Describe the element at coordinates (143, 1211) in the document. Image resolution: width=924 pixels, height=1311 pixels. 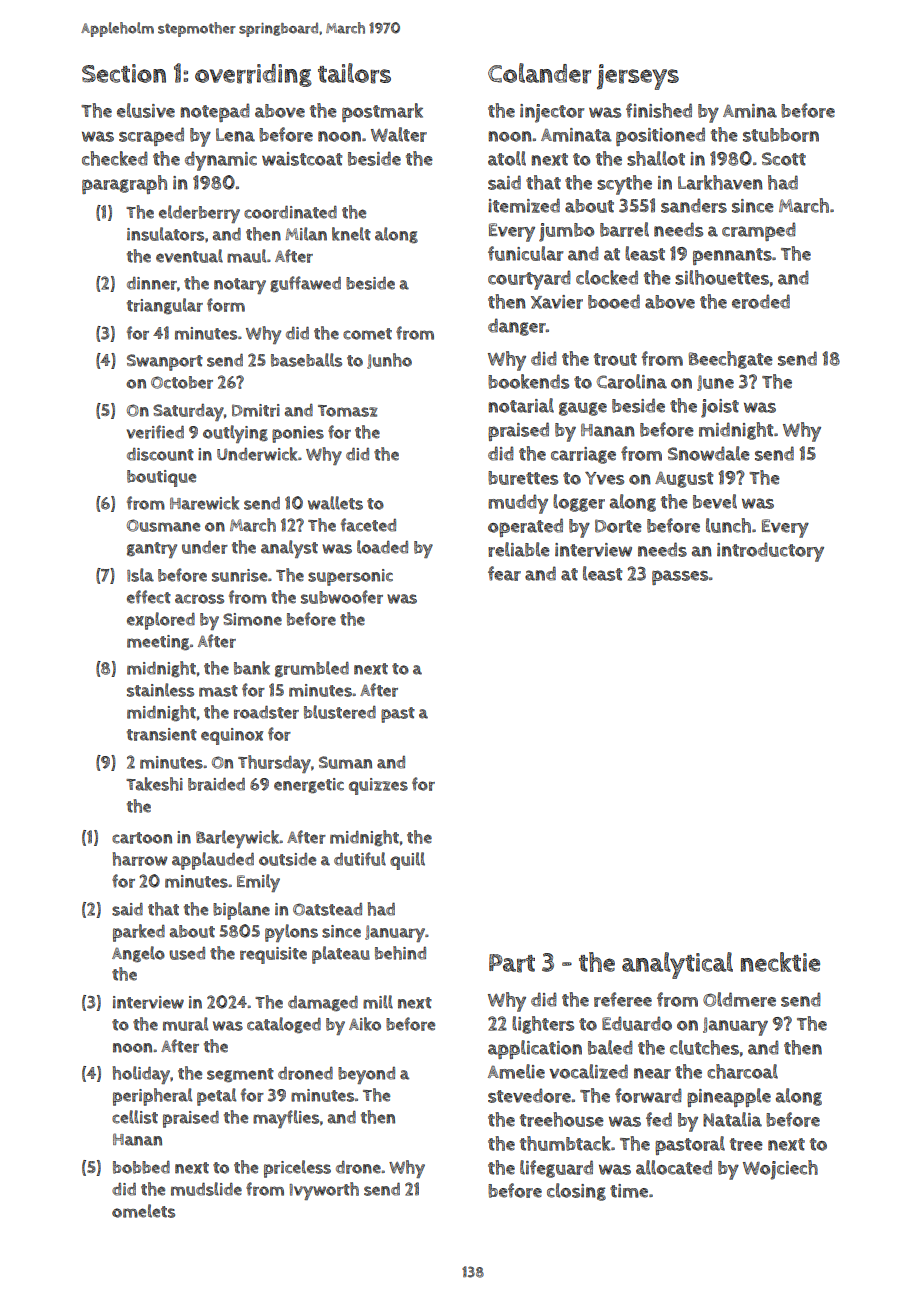
I see `omelets` at that location.
